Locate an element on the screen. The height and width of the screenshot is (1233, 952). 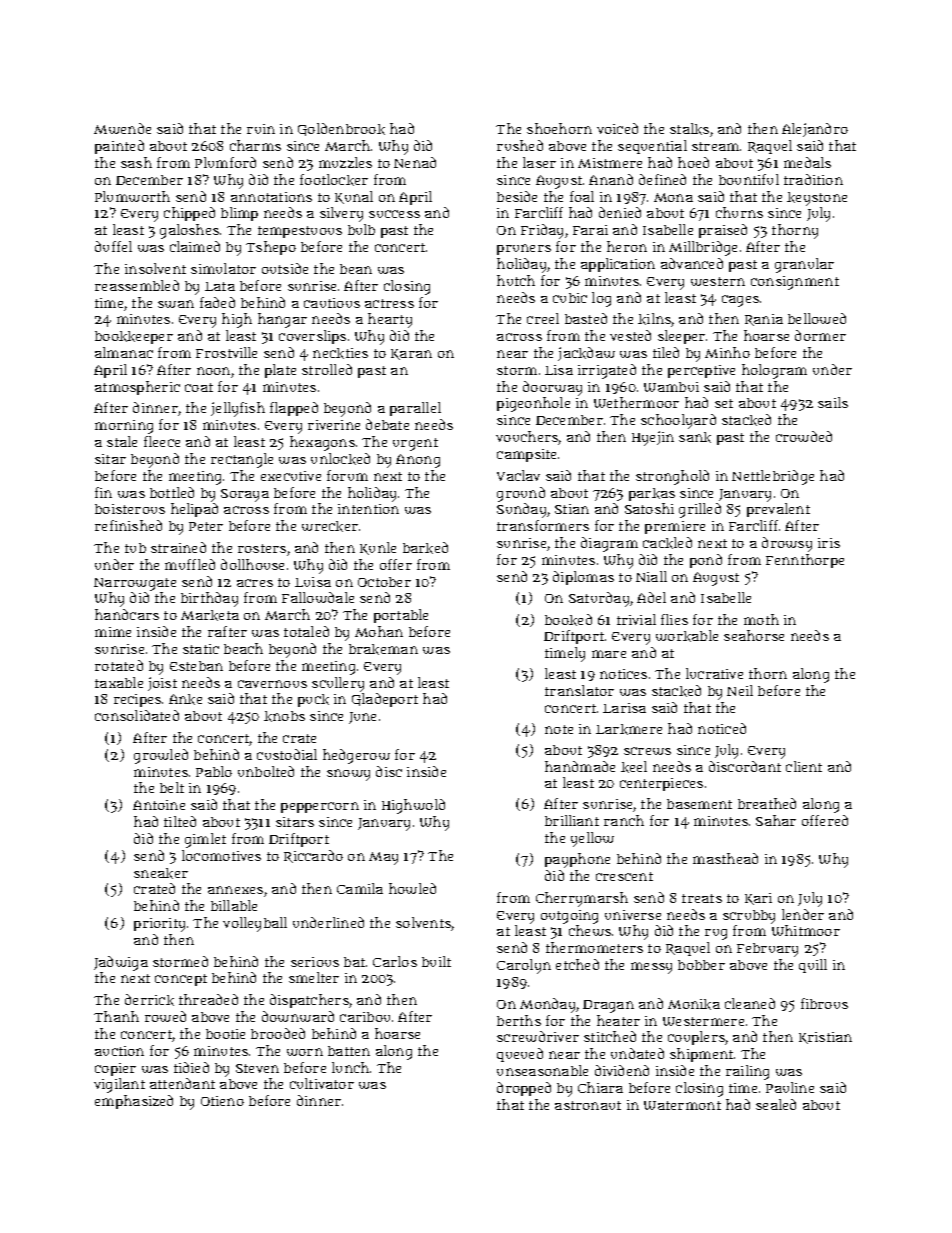
rowed is located at coordinates (165, 1016).
